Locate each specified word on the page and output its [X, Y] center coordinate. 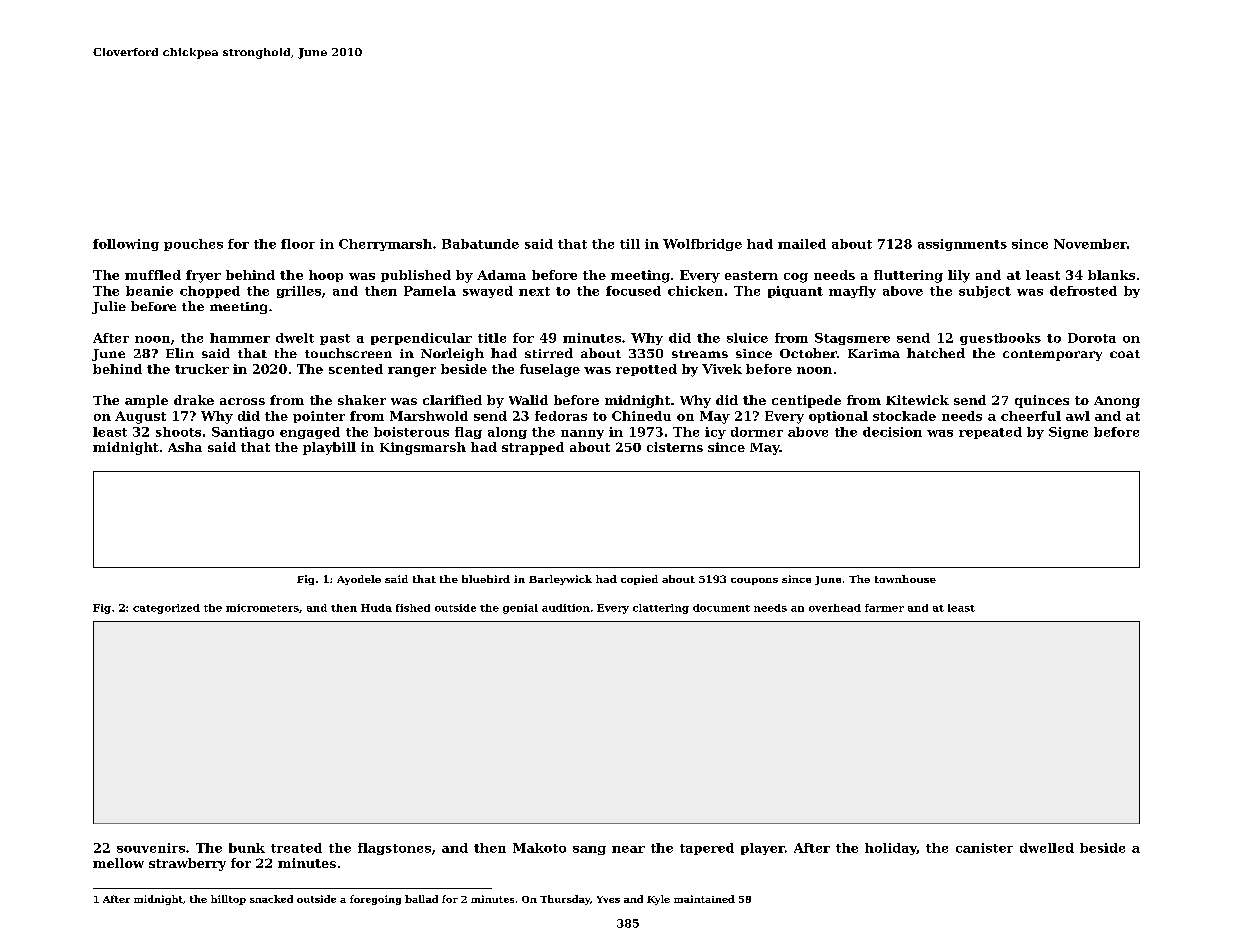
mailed [802, 244]
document [721, 608]
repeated [990, 433]
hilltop [228, 900]
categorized [166, 609]
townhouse [905, 579]
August [140, 417]
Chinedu [641, 416]
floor [298, 244]
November [1090, 244]
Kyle [658, 900]
